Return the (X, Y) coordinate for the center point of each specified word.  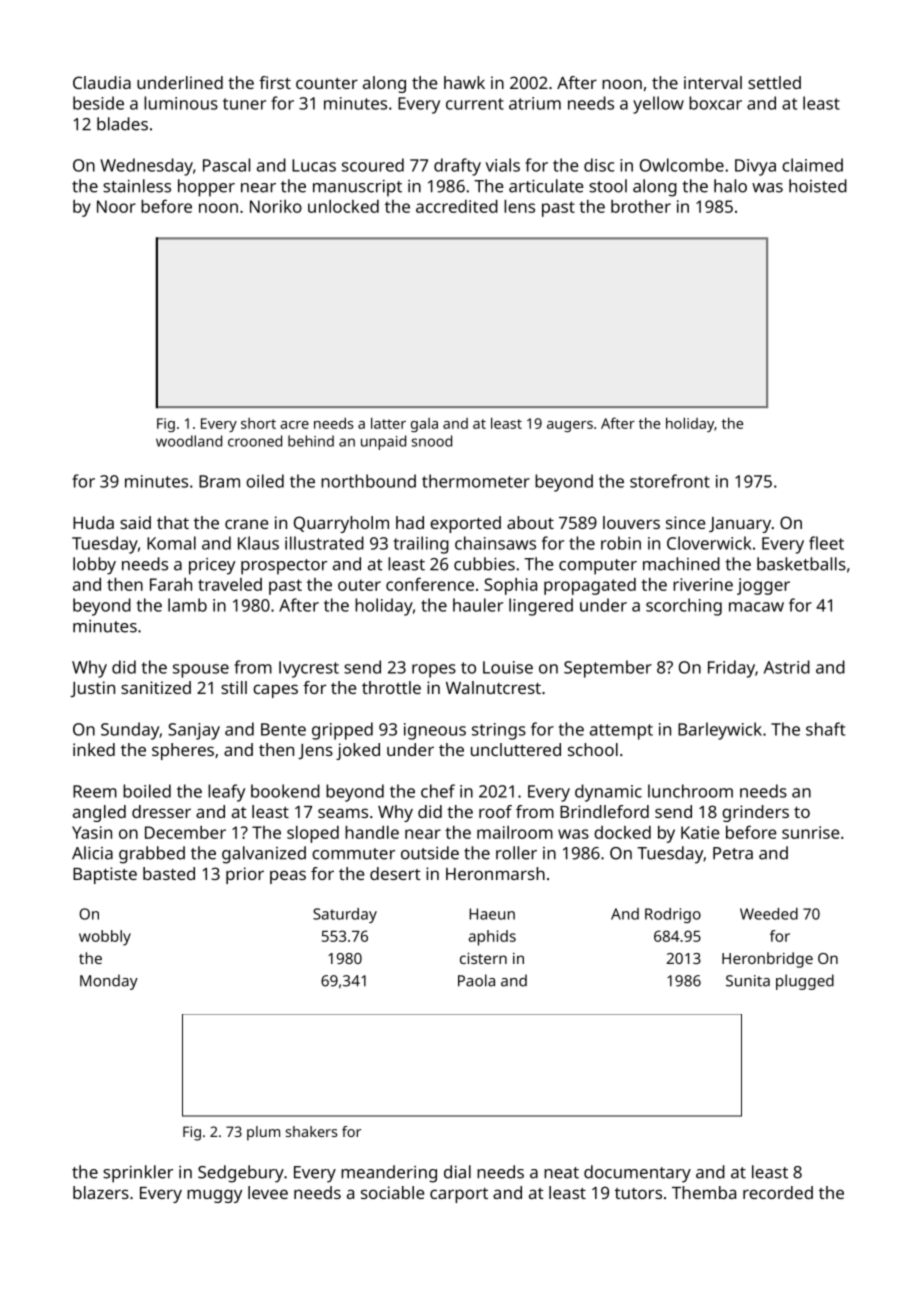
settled (774, 82)
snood (432, 441)
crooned (255, 441)
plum (263, 1133)
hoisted (818, 186)
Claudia (102, 82)
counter (327, 83)
